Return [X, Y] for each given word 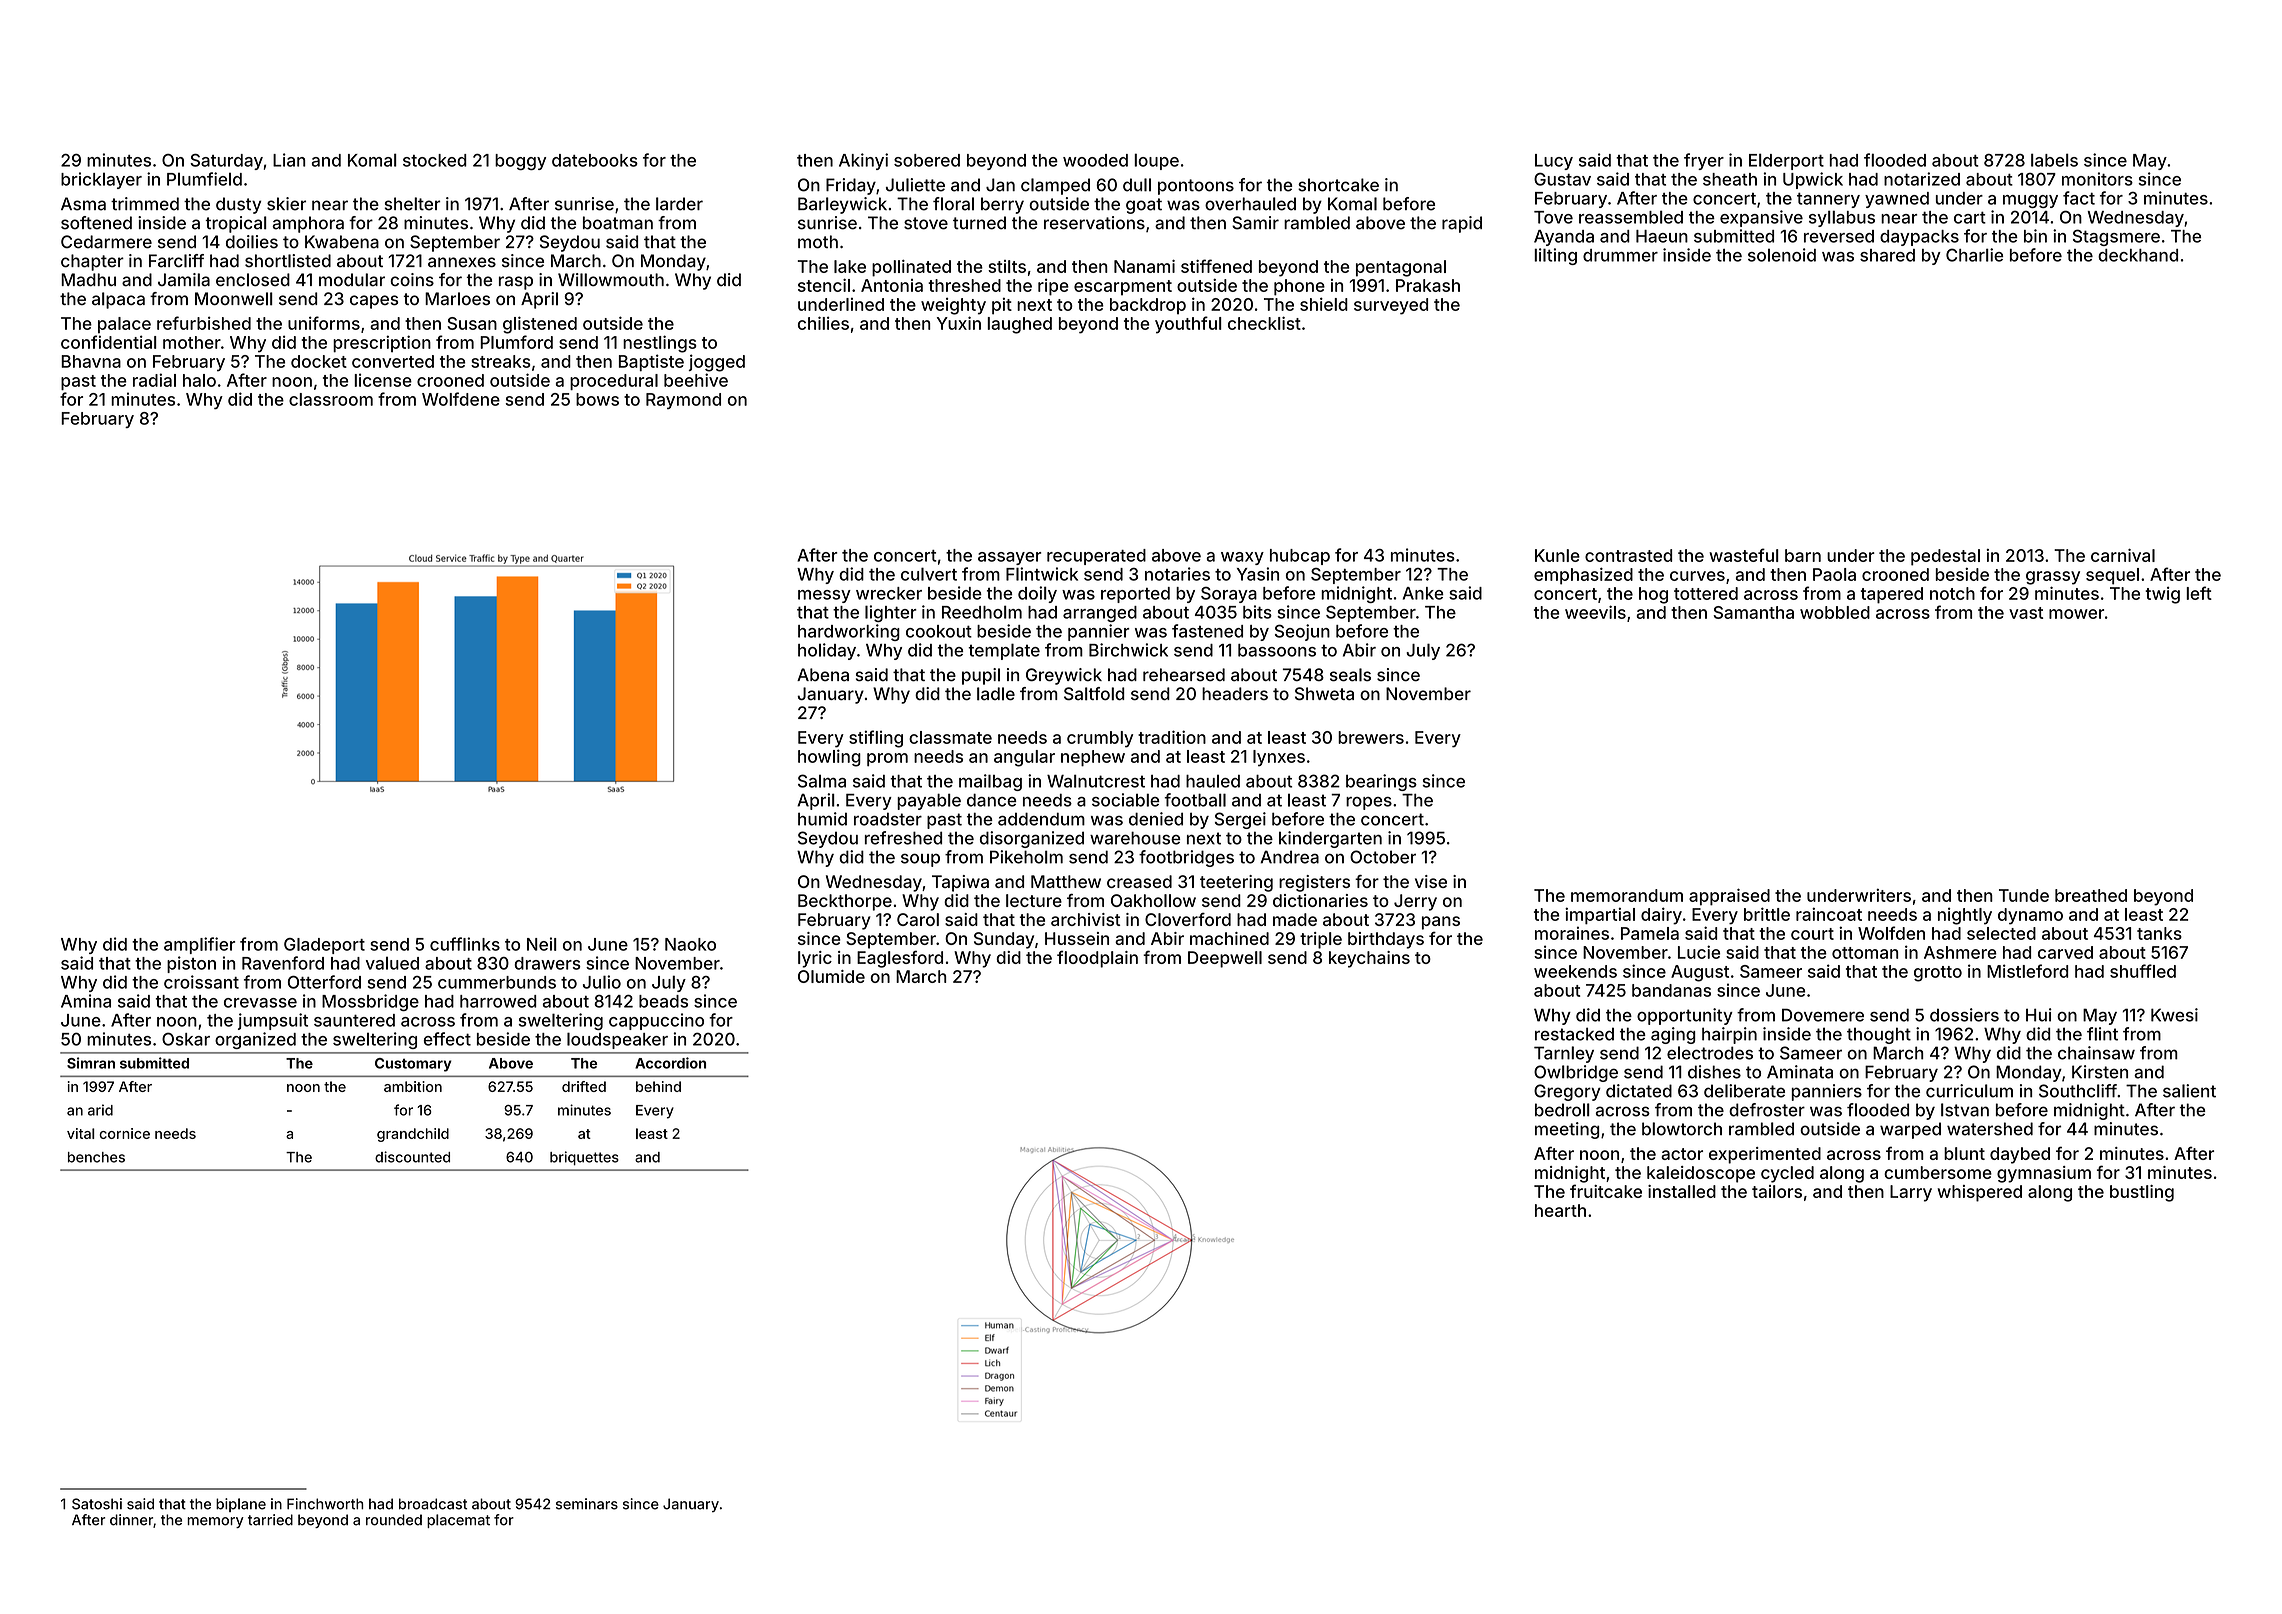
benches [96, 1157]
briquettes [584, 1158]
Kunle [1557, 555]
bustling [2142, 1193]
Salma [822, 781]
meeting [1567, 1130]
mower [2076, 614]
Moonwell [234, 299]
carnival [2123, 555]
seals [1350, 675]
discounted [412, 1157]
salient [2189, 1091]
